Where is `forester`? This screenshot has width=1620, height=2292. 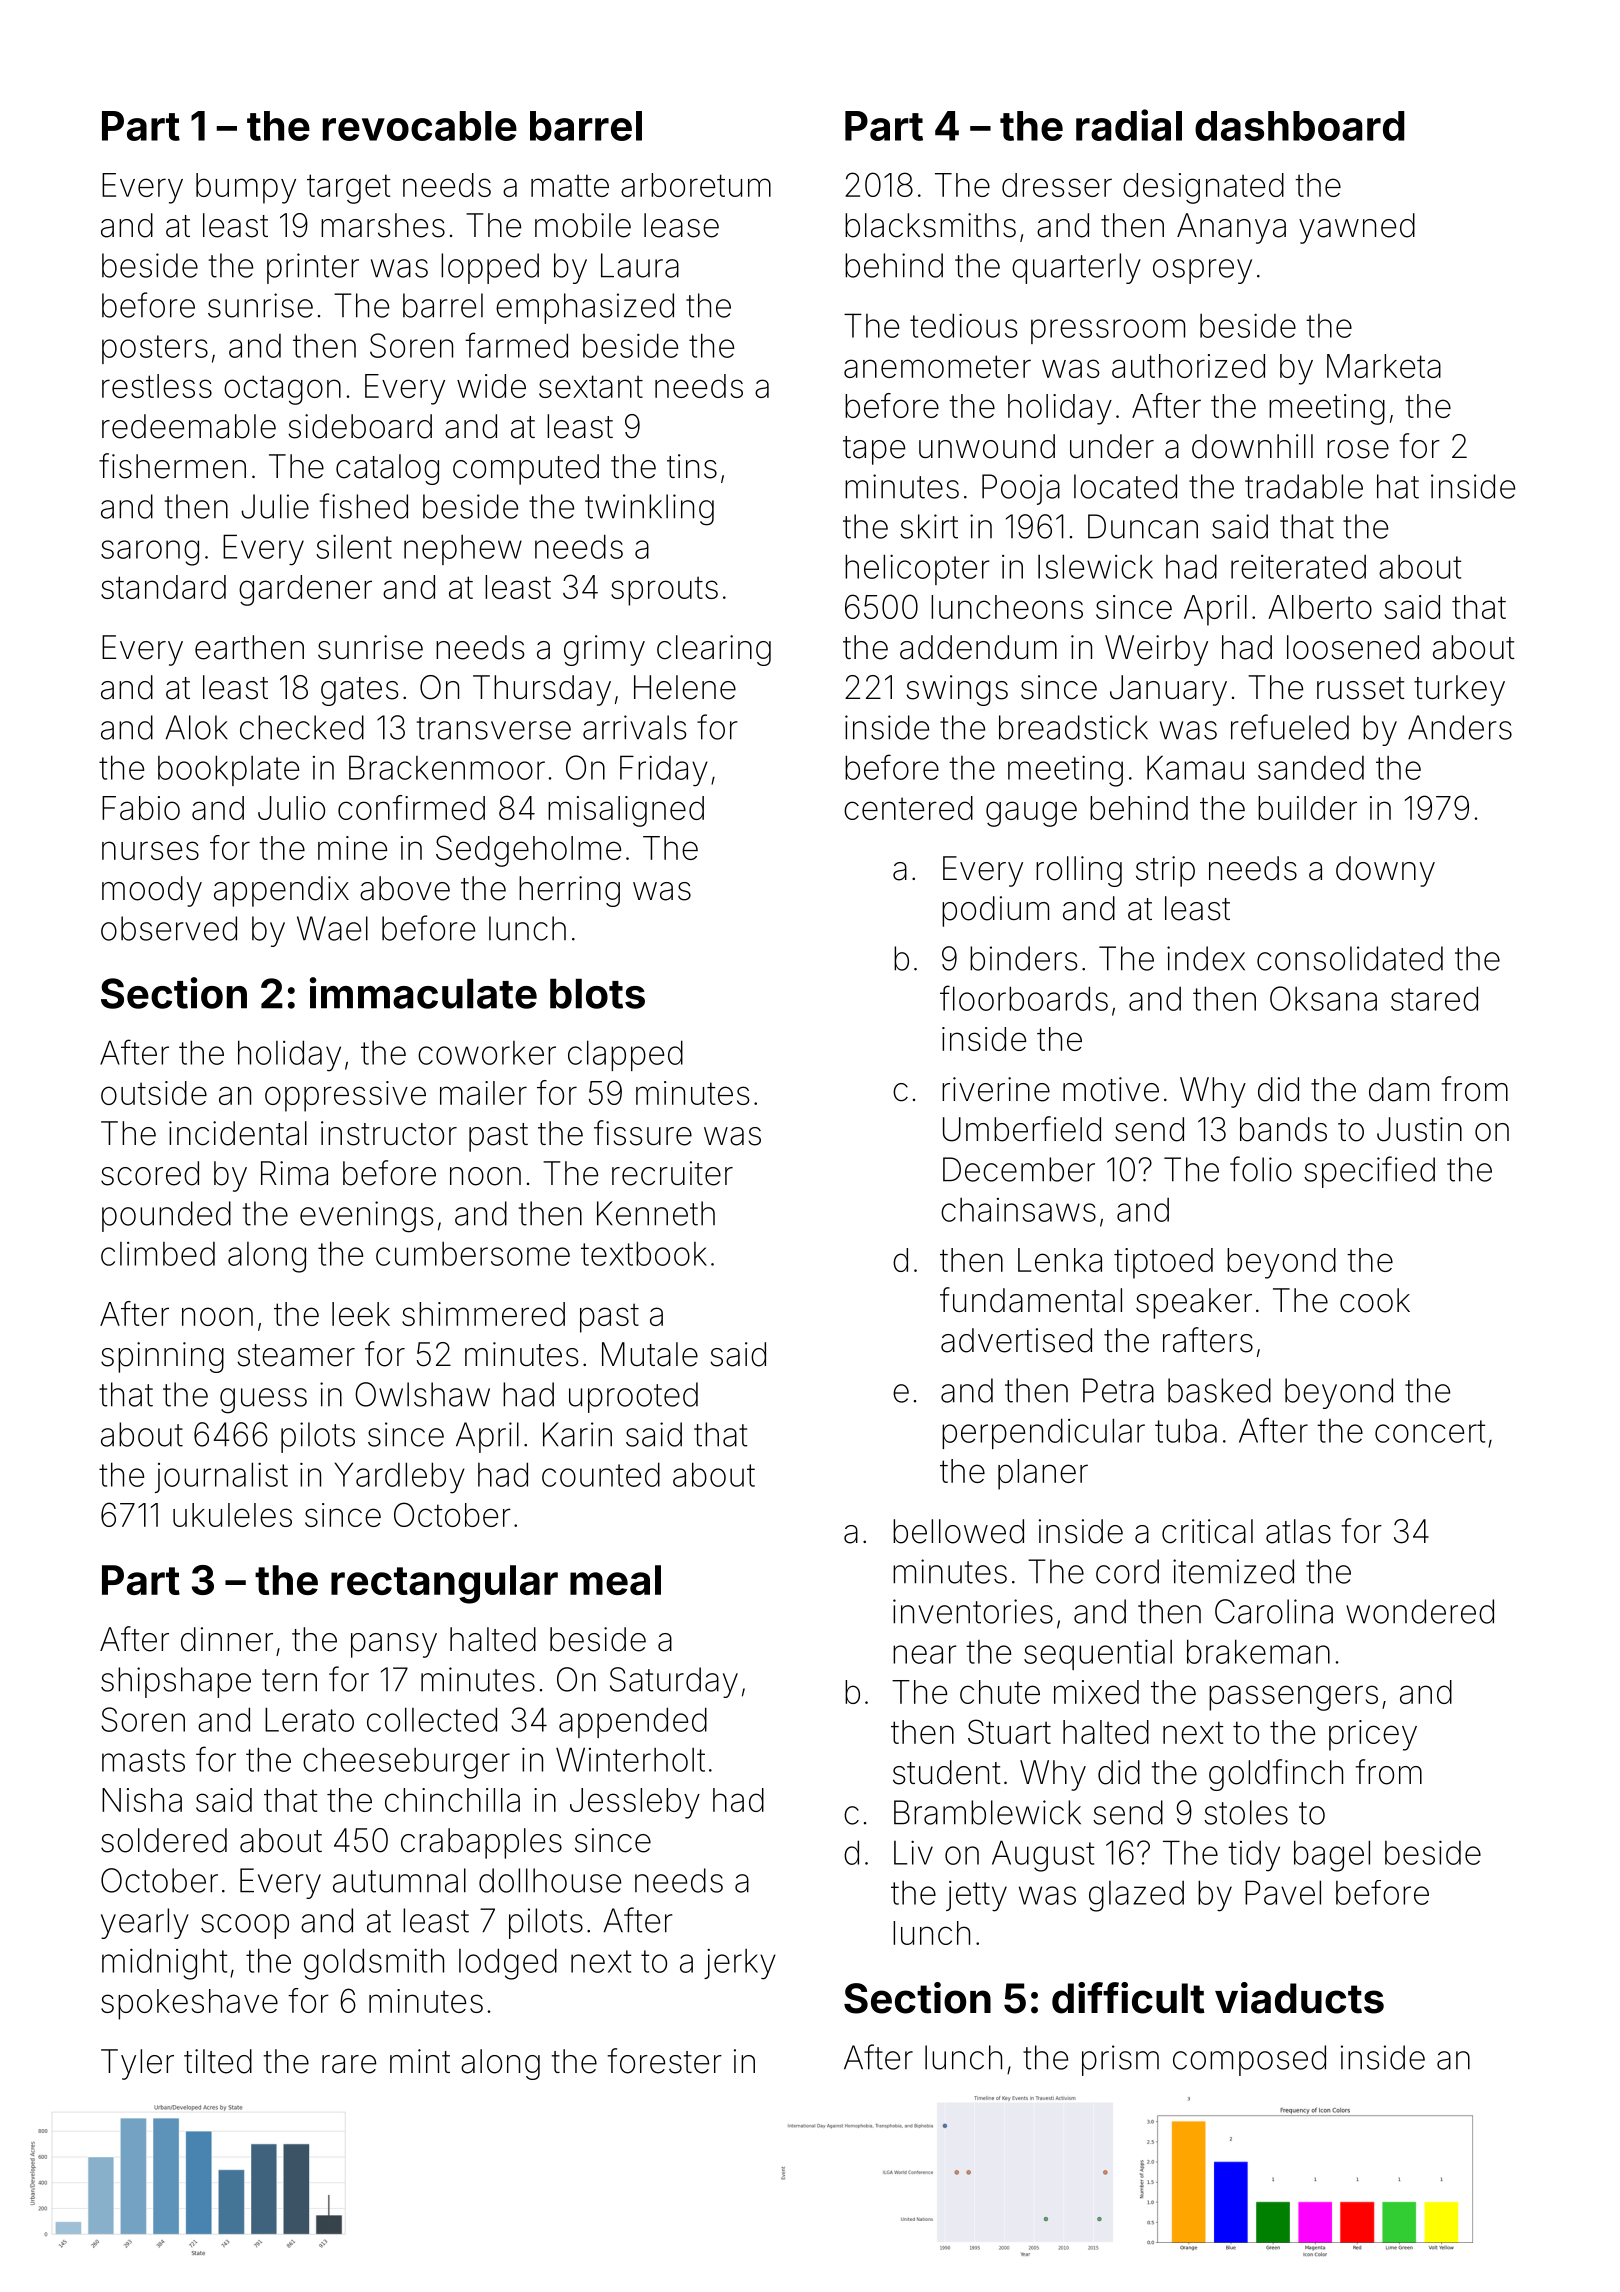 forester is located at coordinates (665, 2061).
